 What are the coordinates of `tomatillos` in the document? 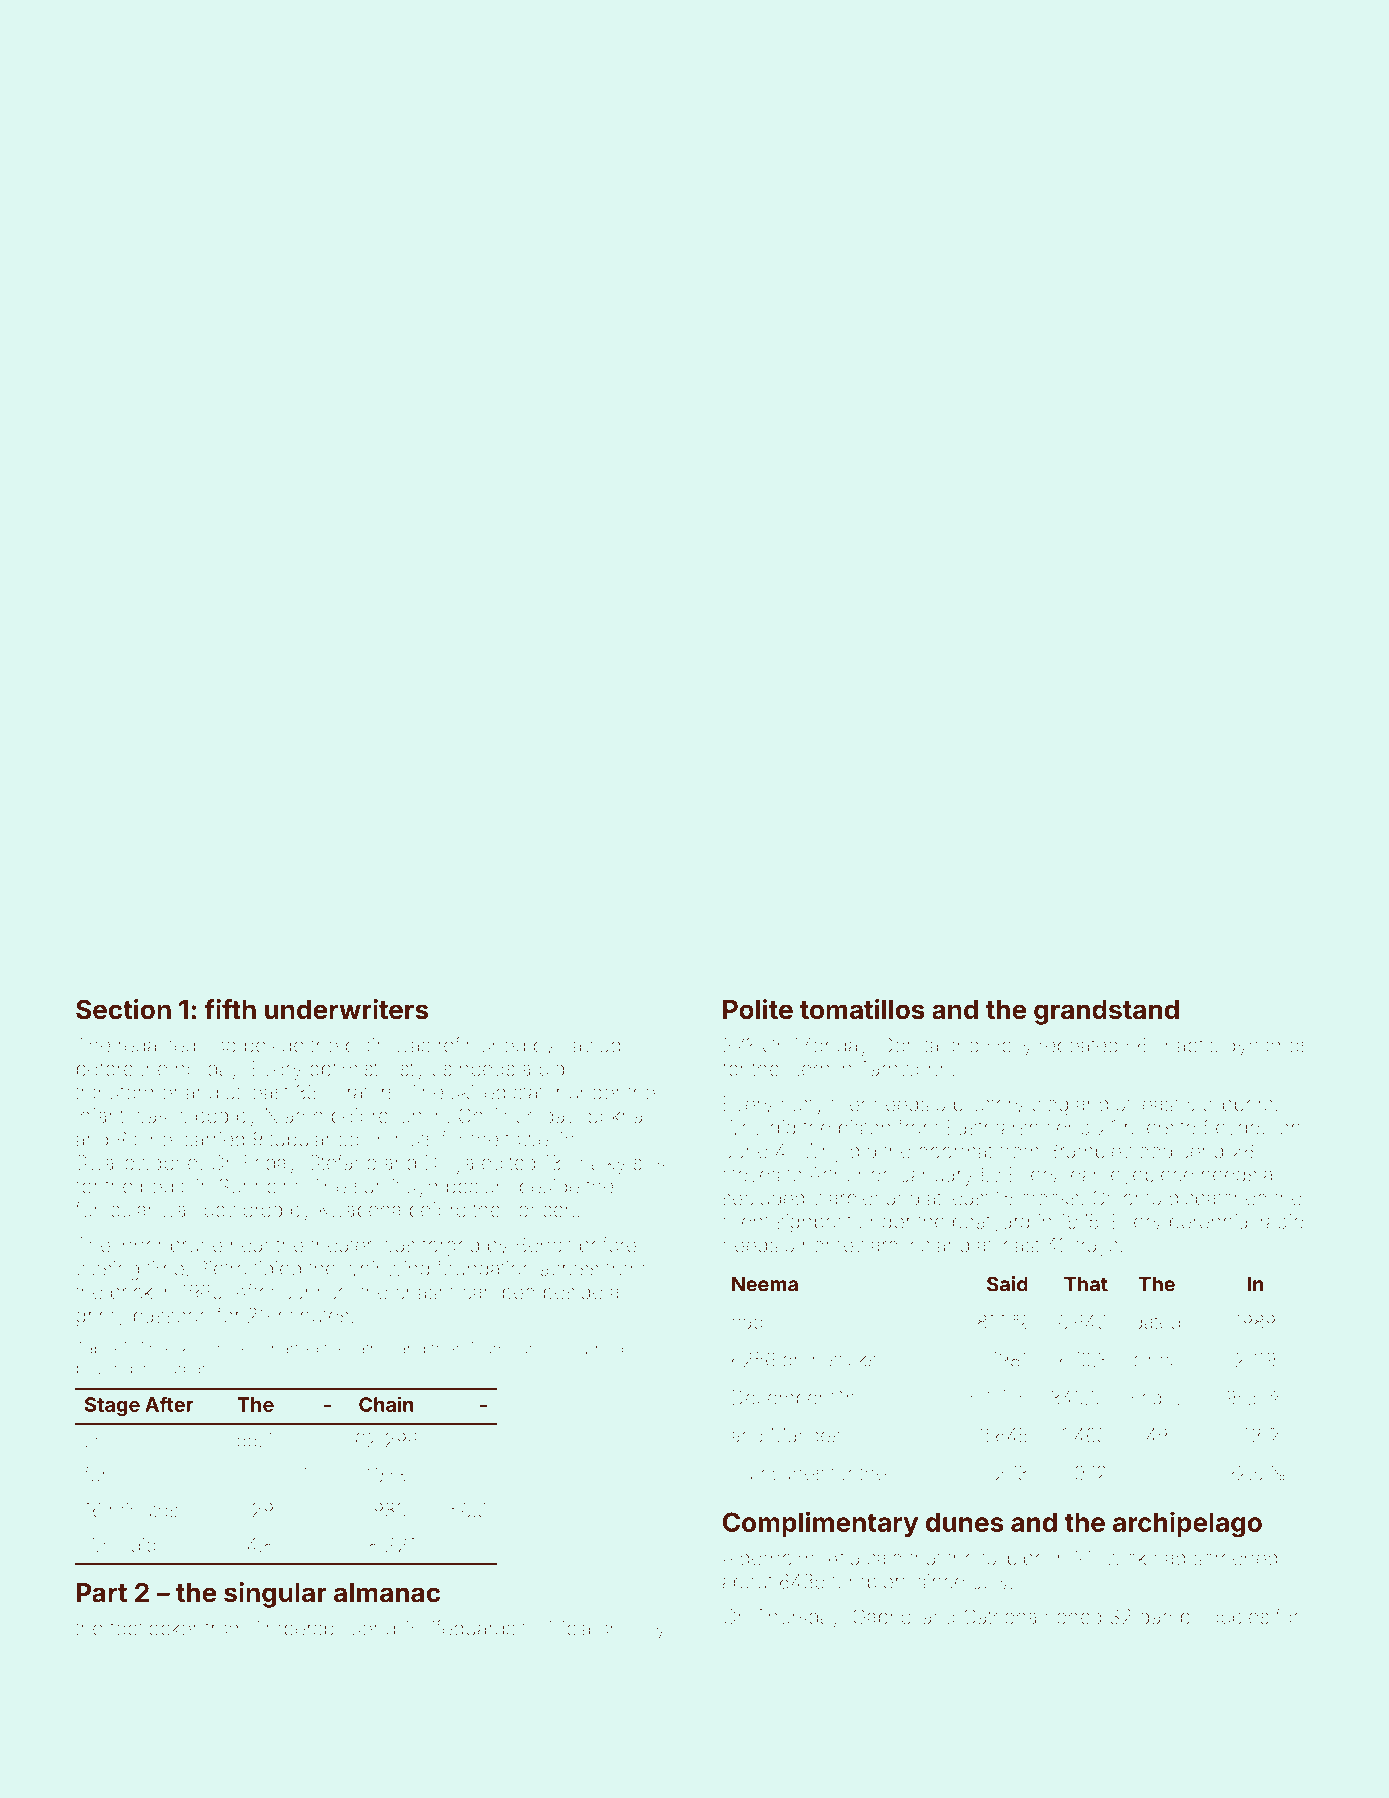 It's located at (862, 1009).
